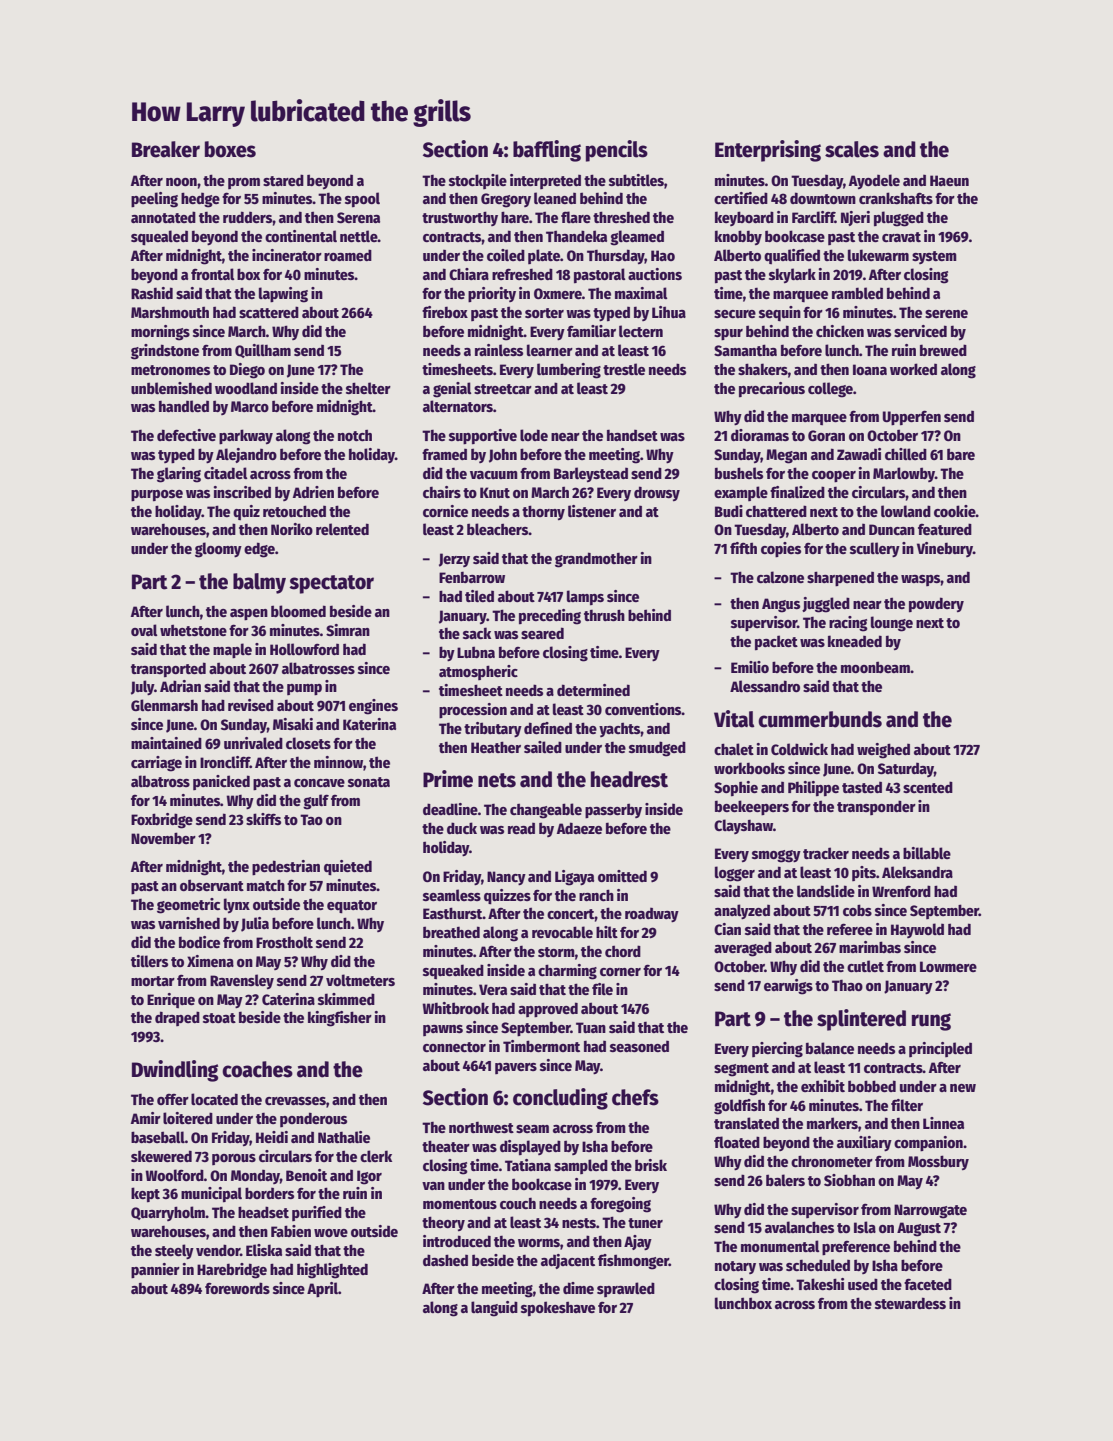 The height and width of the screenshot is (1441, 1113). Describe the element at coordinates (368, 388) in the screenshot. I see `shelter` at that location.
